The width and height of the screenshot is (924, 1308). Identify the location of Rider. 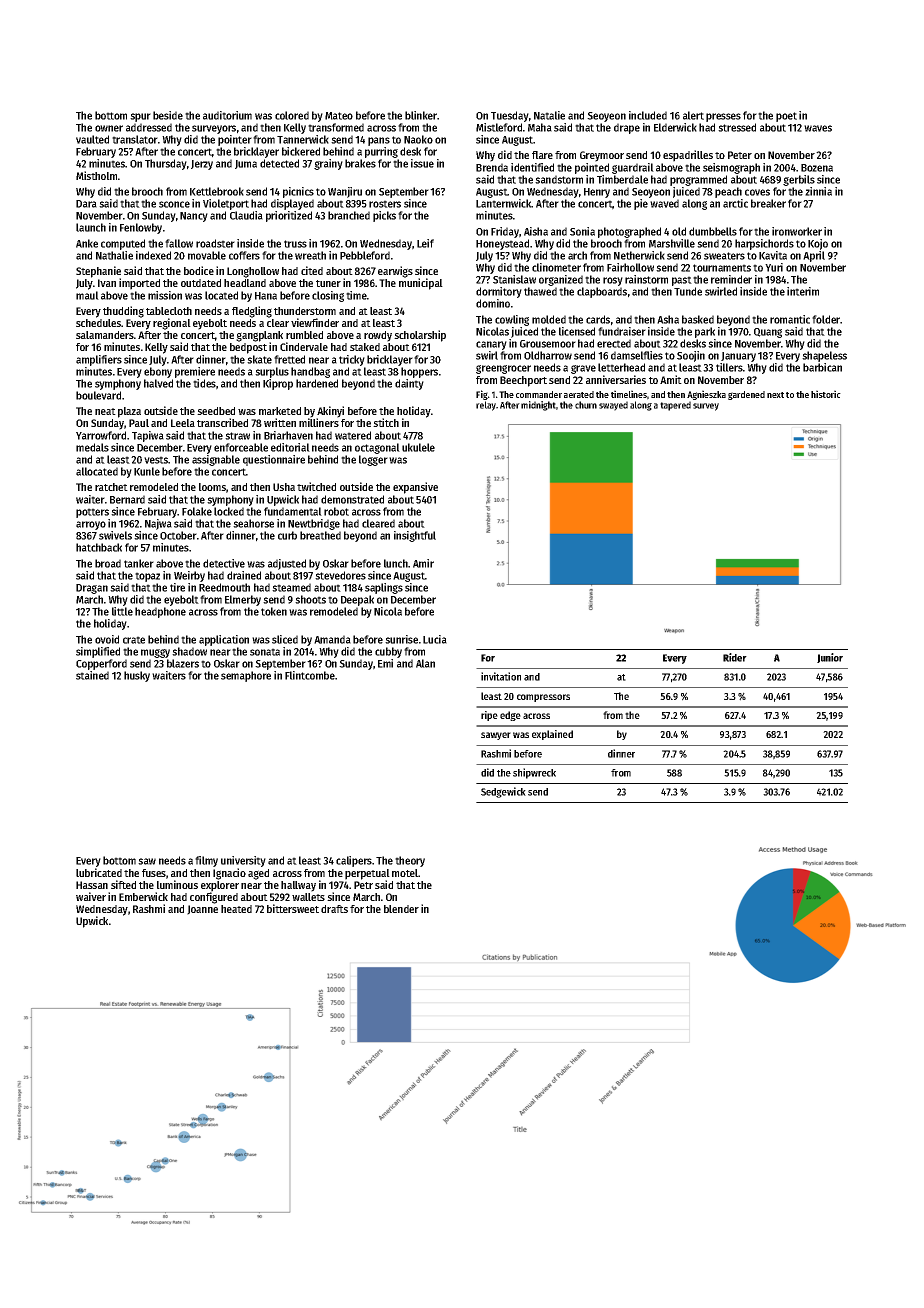
(735, 657).
